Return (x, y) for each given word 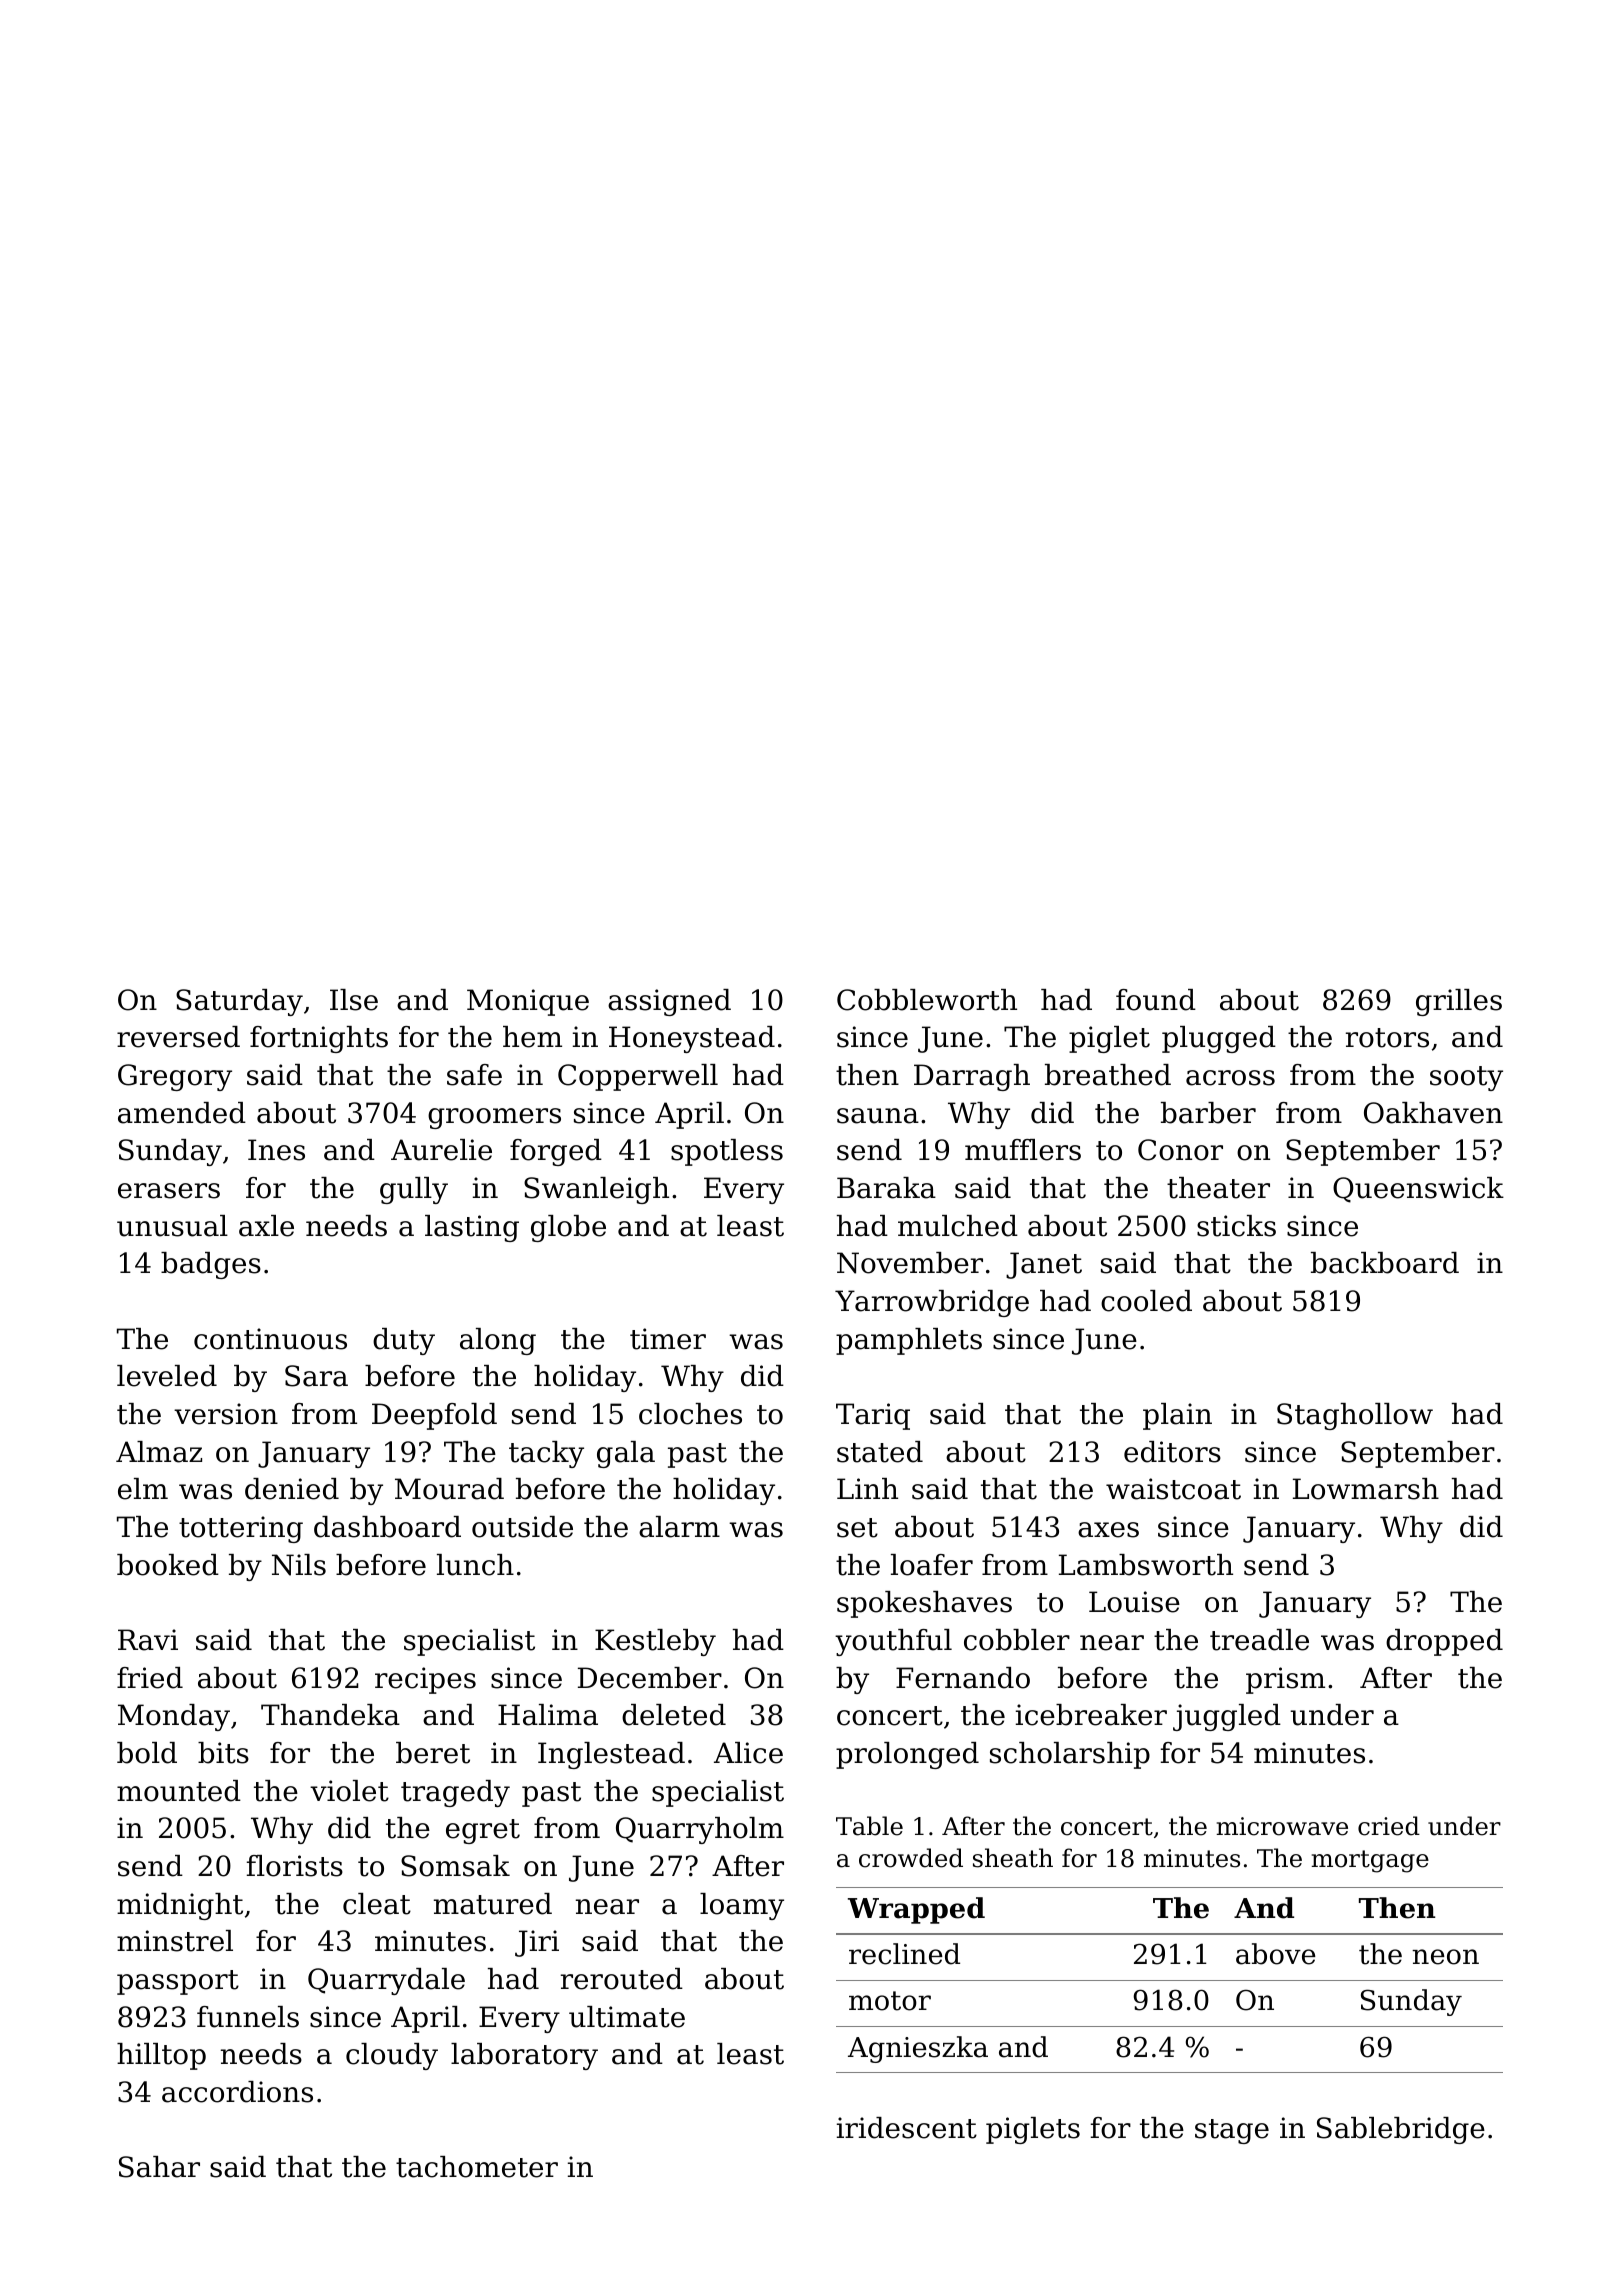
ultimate (627, 2017)
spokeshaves (924, 1604)
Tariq (873, 1416)
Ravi (148, 1640)
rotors (1387, 1038)
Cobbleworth (927, 1000)
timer (668, 1339)
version (226, 1414)
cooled (1146, 1301)
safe (474, 1075)
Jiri (537, 1943)
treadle (1259, 1640)
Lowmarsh (1366, 1489)
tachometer (477, 2167)
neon (1445, 1957)
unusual (172, 1226)
